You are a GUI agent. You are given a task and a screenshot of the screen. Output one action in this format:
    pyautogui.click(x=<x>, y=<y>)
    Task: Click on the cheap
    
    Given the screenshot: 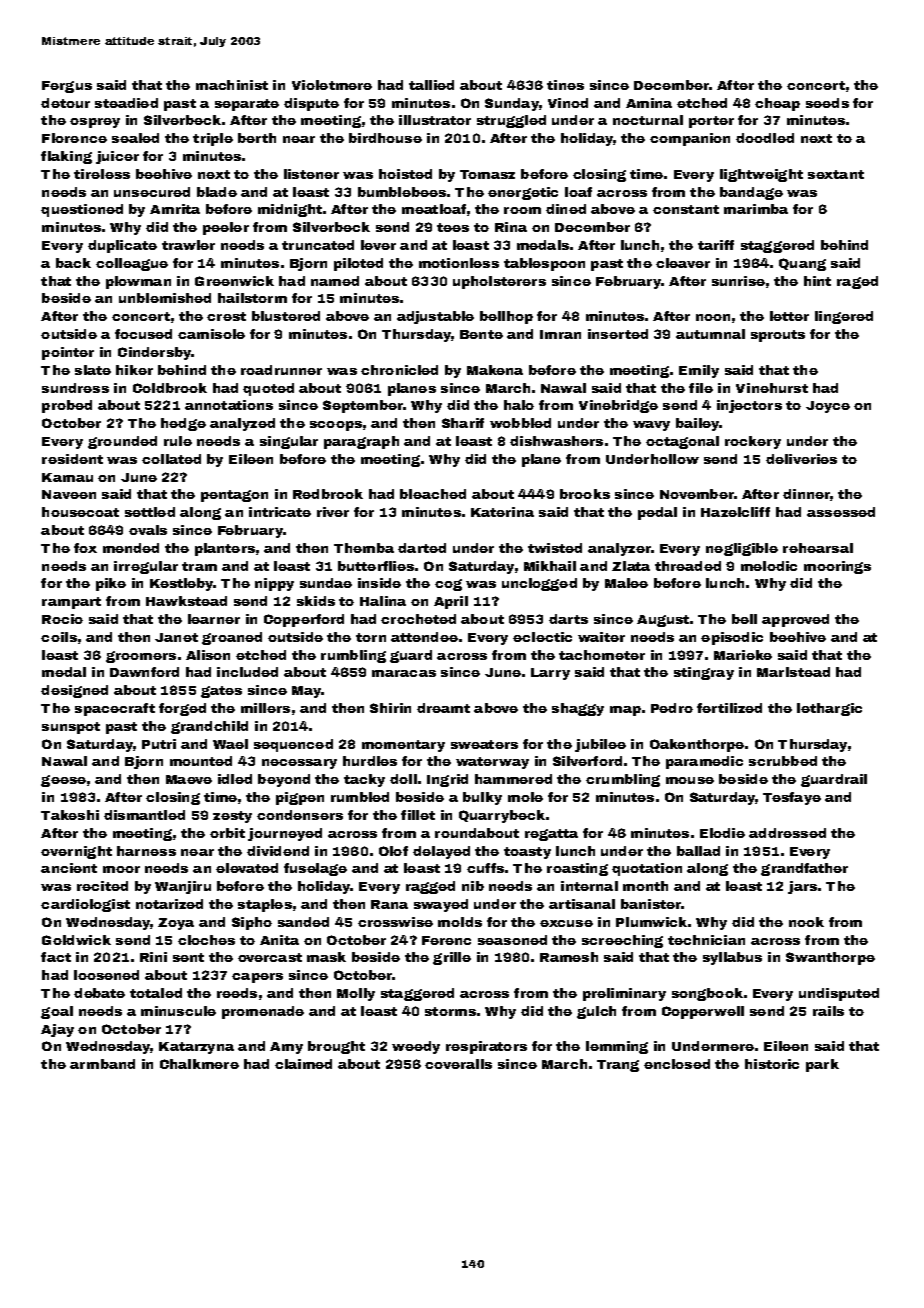 What is the action you would take?
    pyautogui.click(x=777, y=104)
